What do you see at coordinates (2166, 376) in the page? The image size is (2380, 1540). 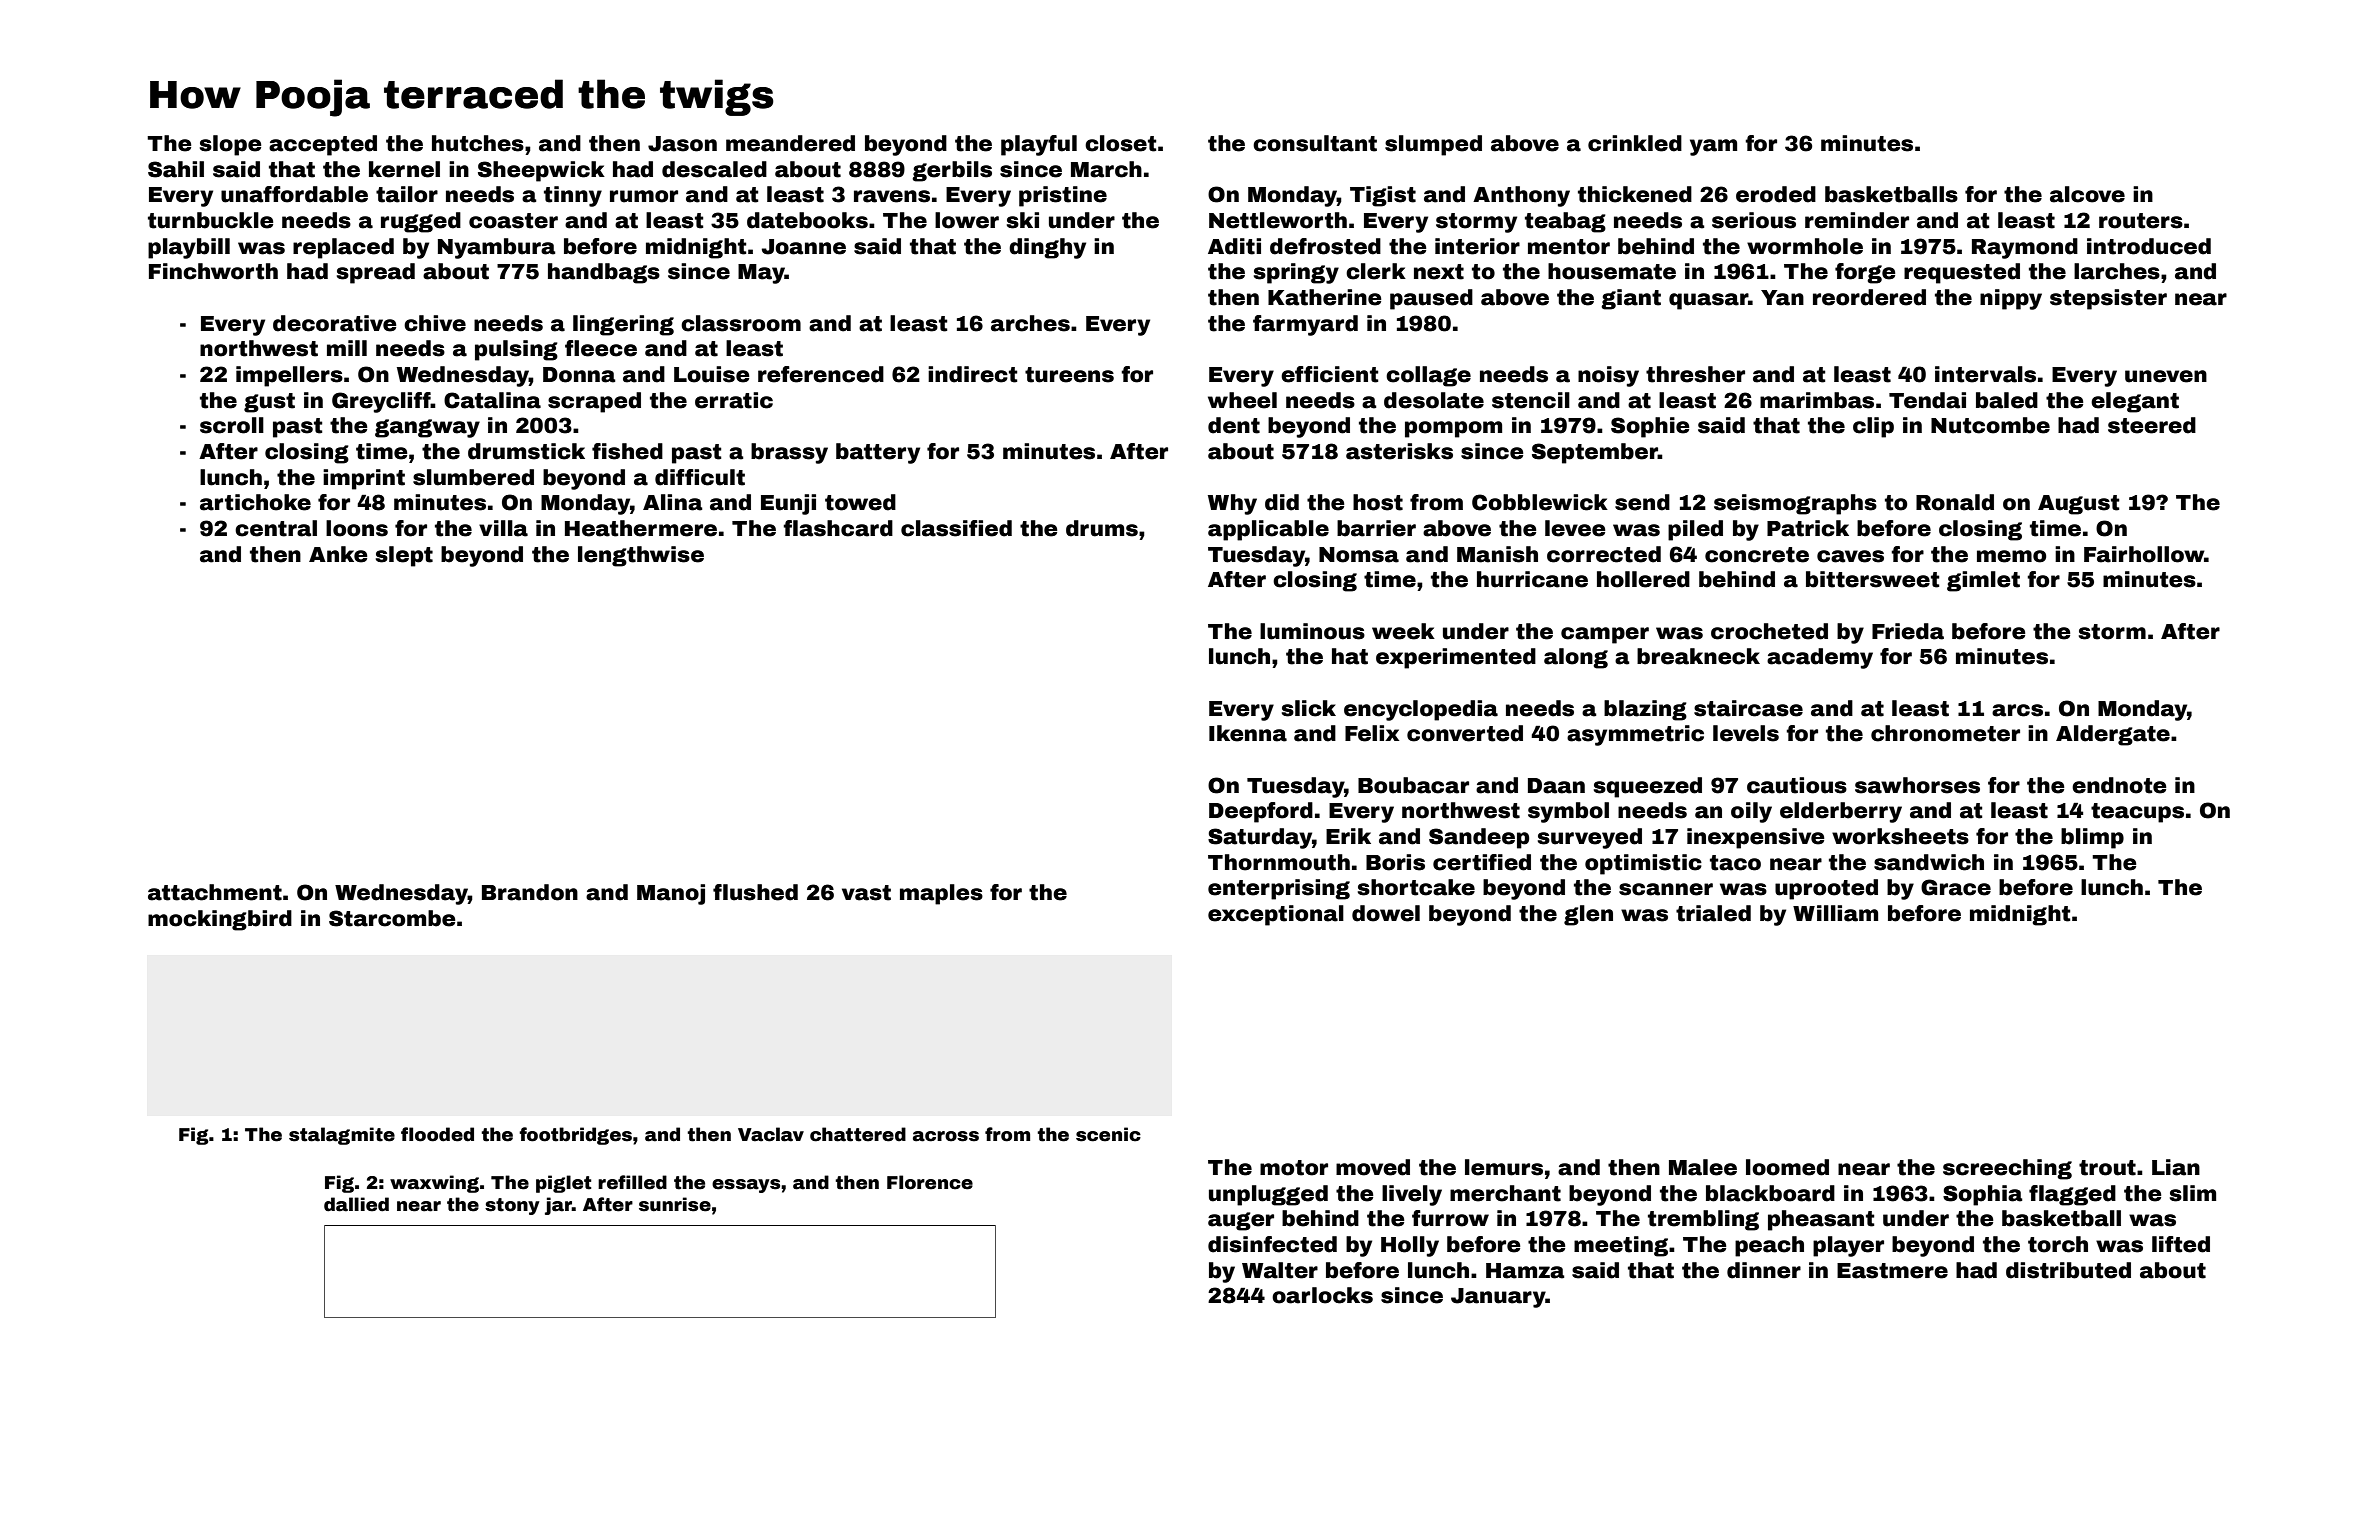 I see `uneven` at bounding box center [2166, 376].
